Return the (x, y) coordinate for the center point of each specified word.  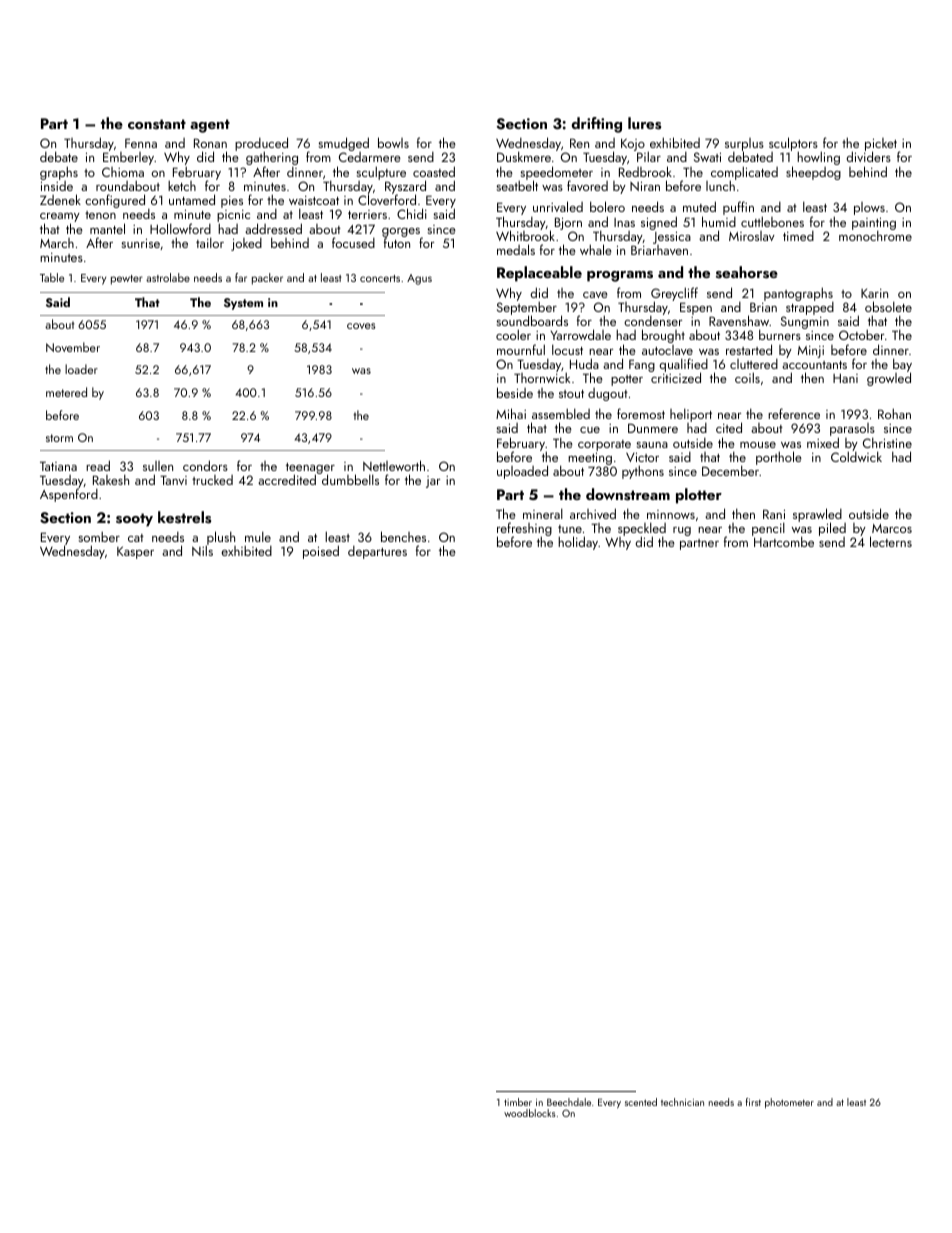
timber (518, 1102)
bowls (393, 142)
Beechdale (569, 1102)
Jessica (672, 238)
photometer (789, 1103)
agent (210, 126)
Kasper (135, 553)
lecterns (891, 541)
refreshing (524, 529)
